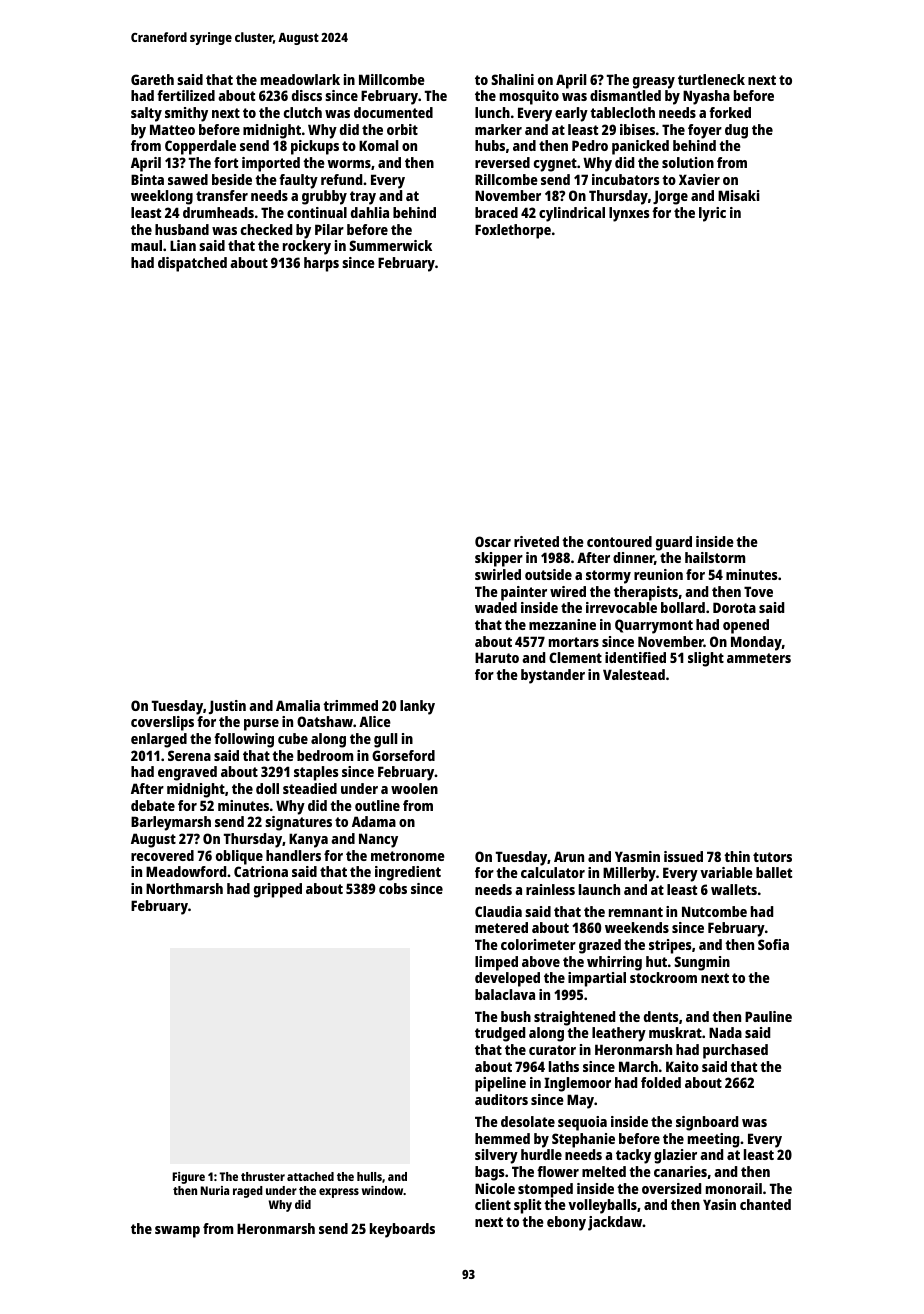  I want to click on issued, so click(683, 856).
